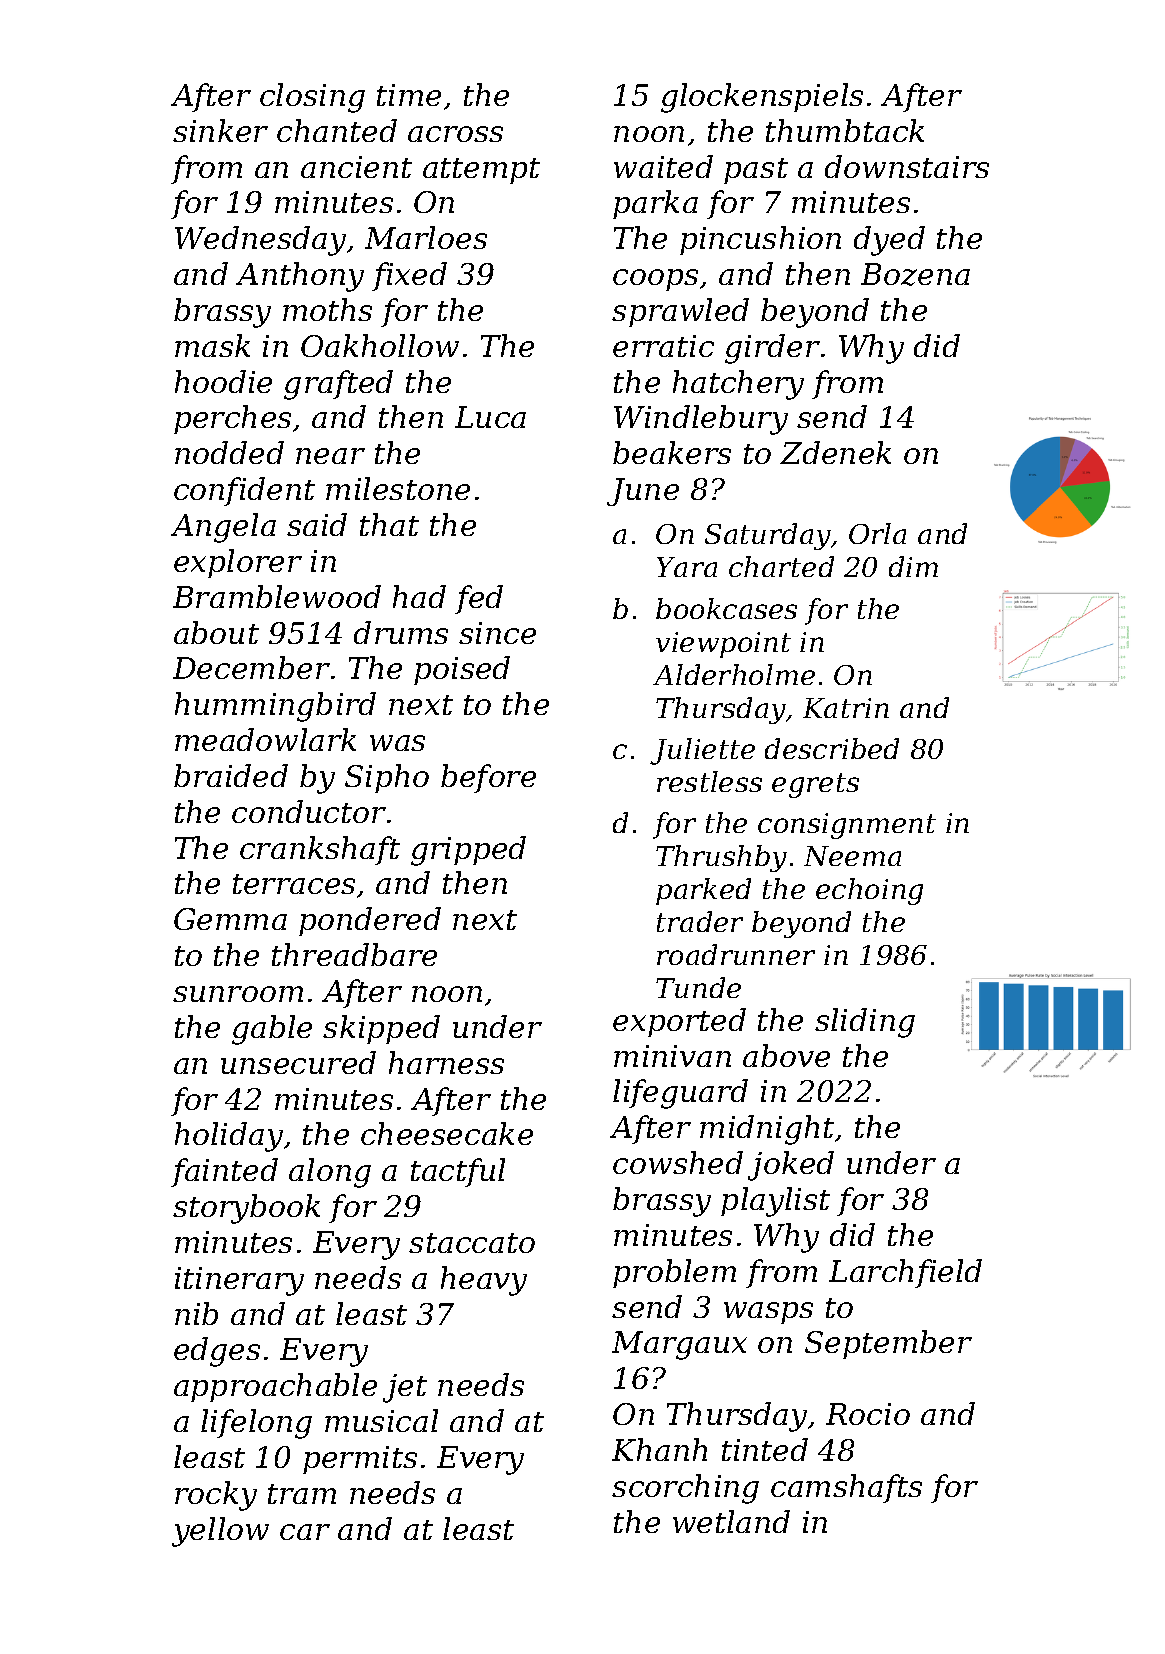 The height and width of the screenshot is (1654, 1165). Describe the element at coordinates (703, 891) in the screenshot. I see `parked` at that location.
